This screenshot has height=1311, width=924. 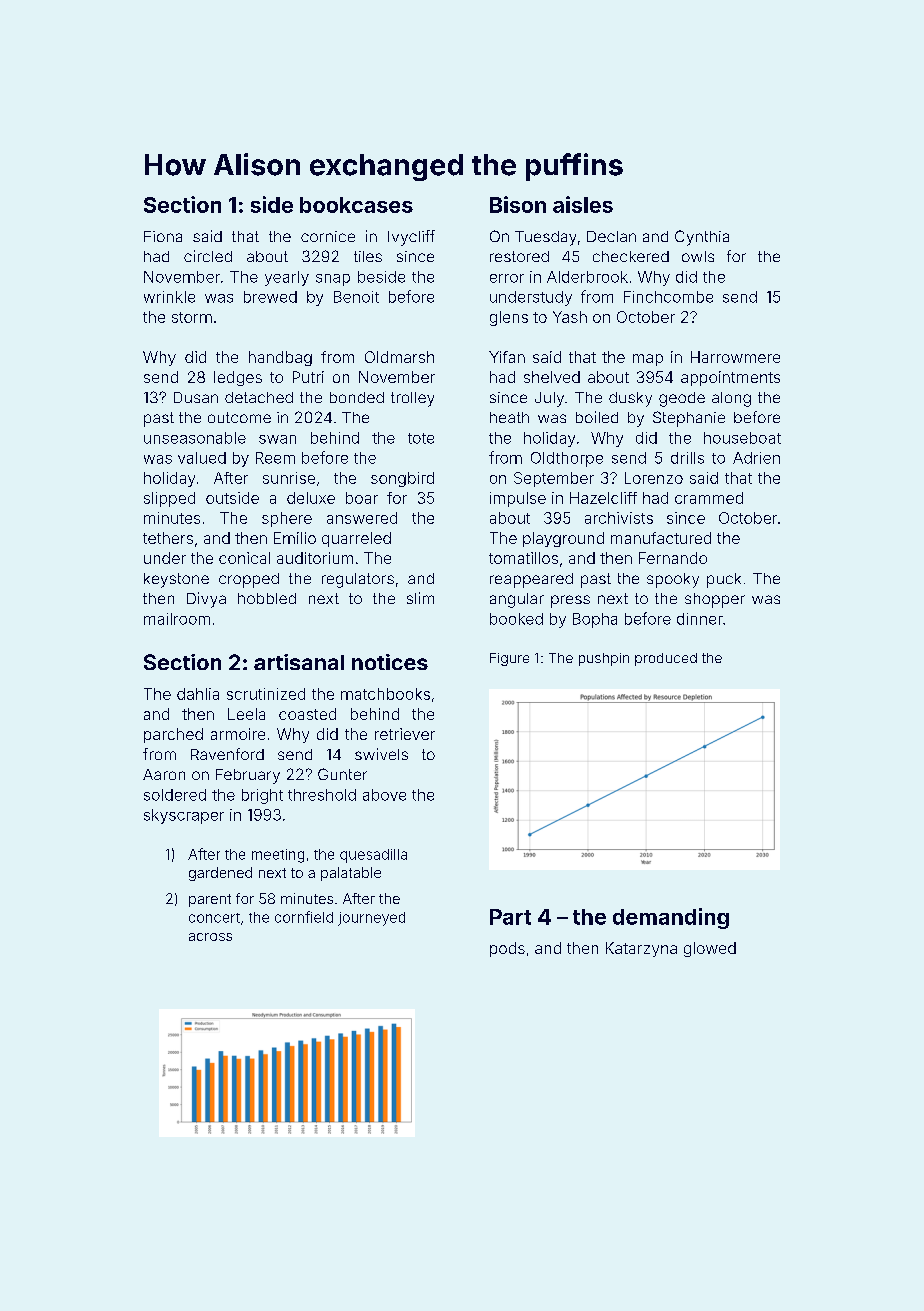 I want to click on Harrowmere, so click(x=735, y=357).
